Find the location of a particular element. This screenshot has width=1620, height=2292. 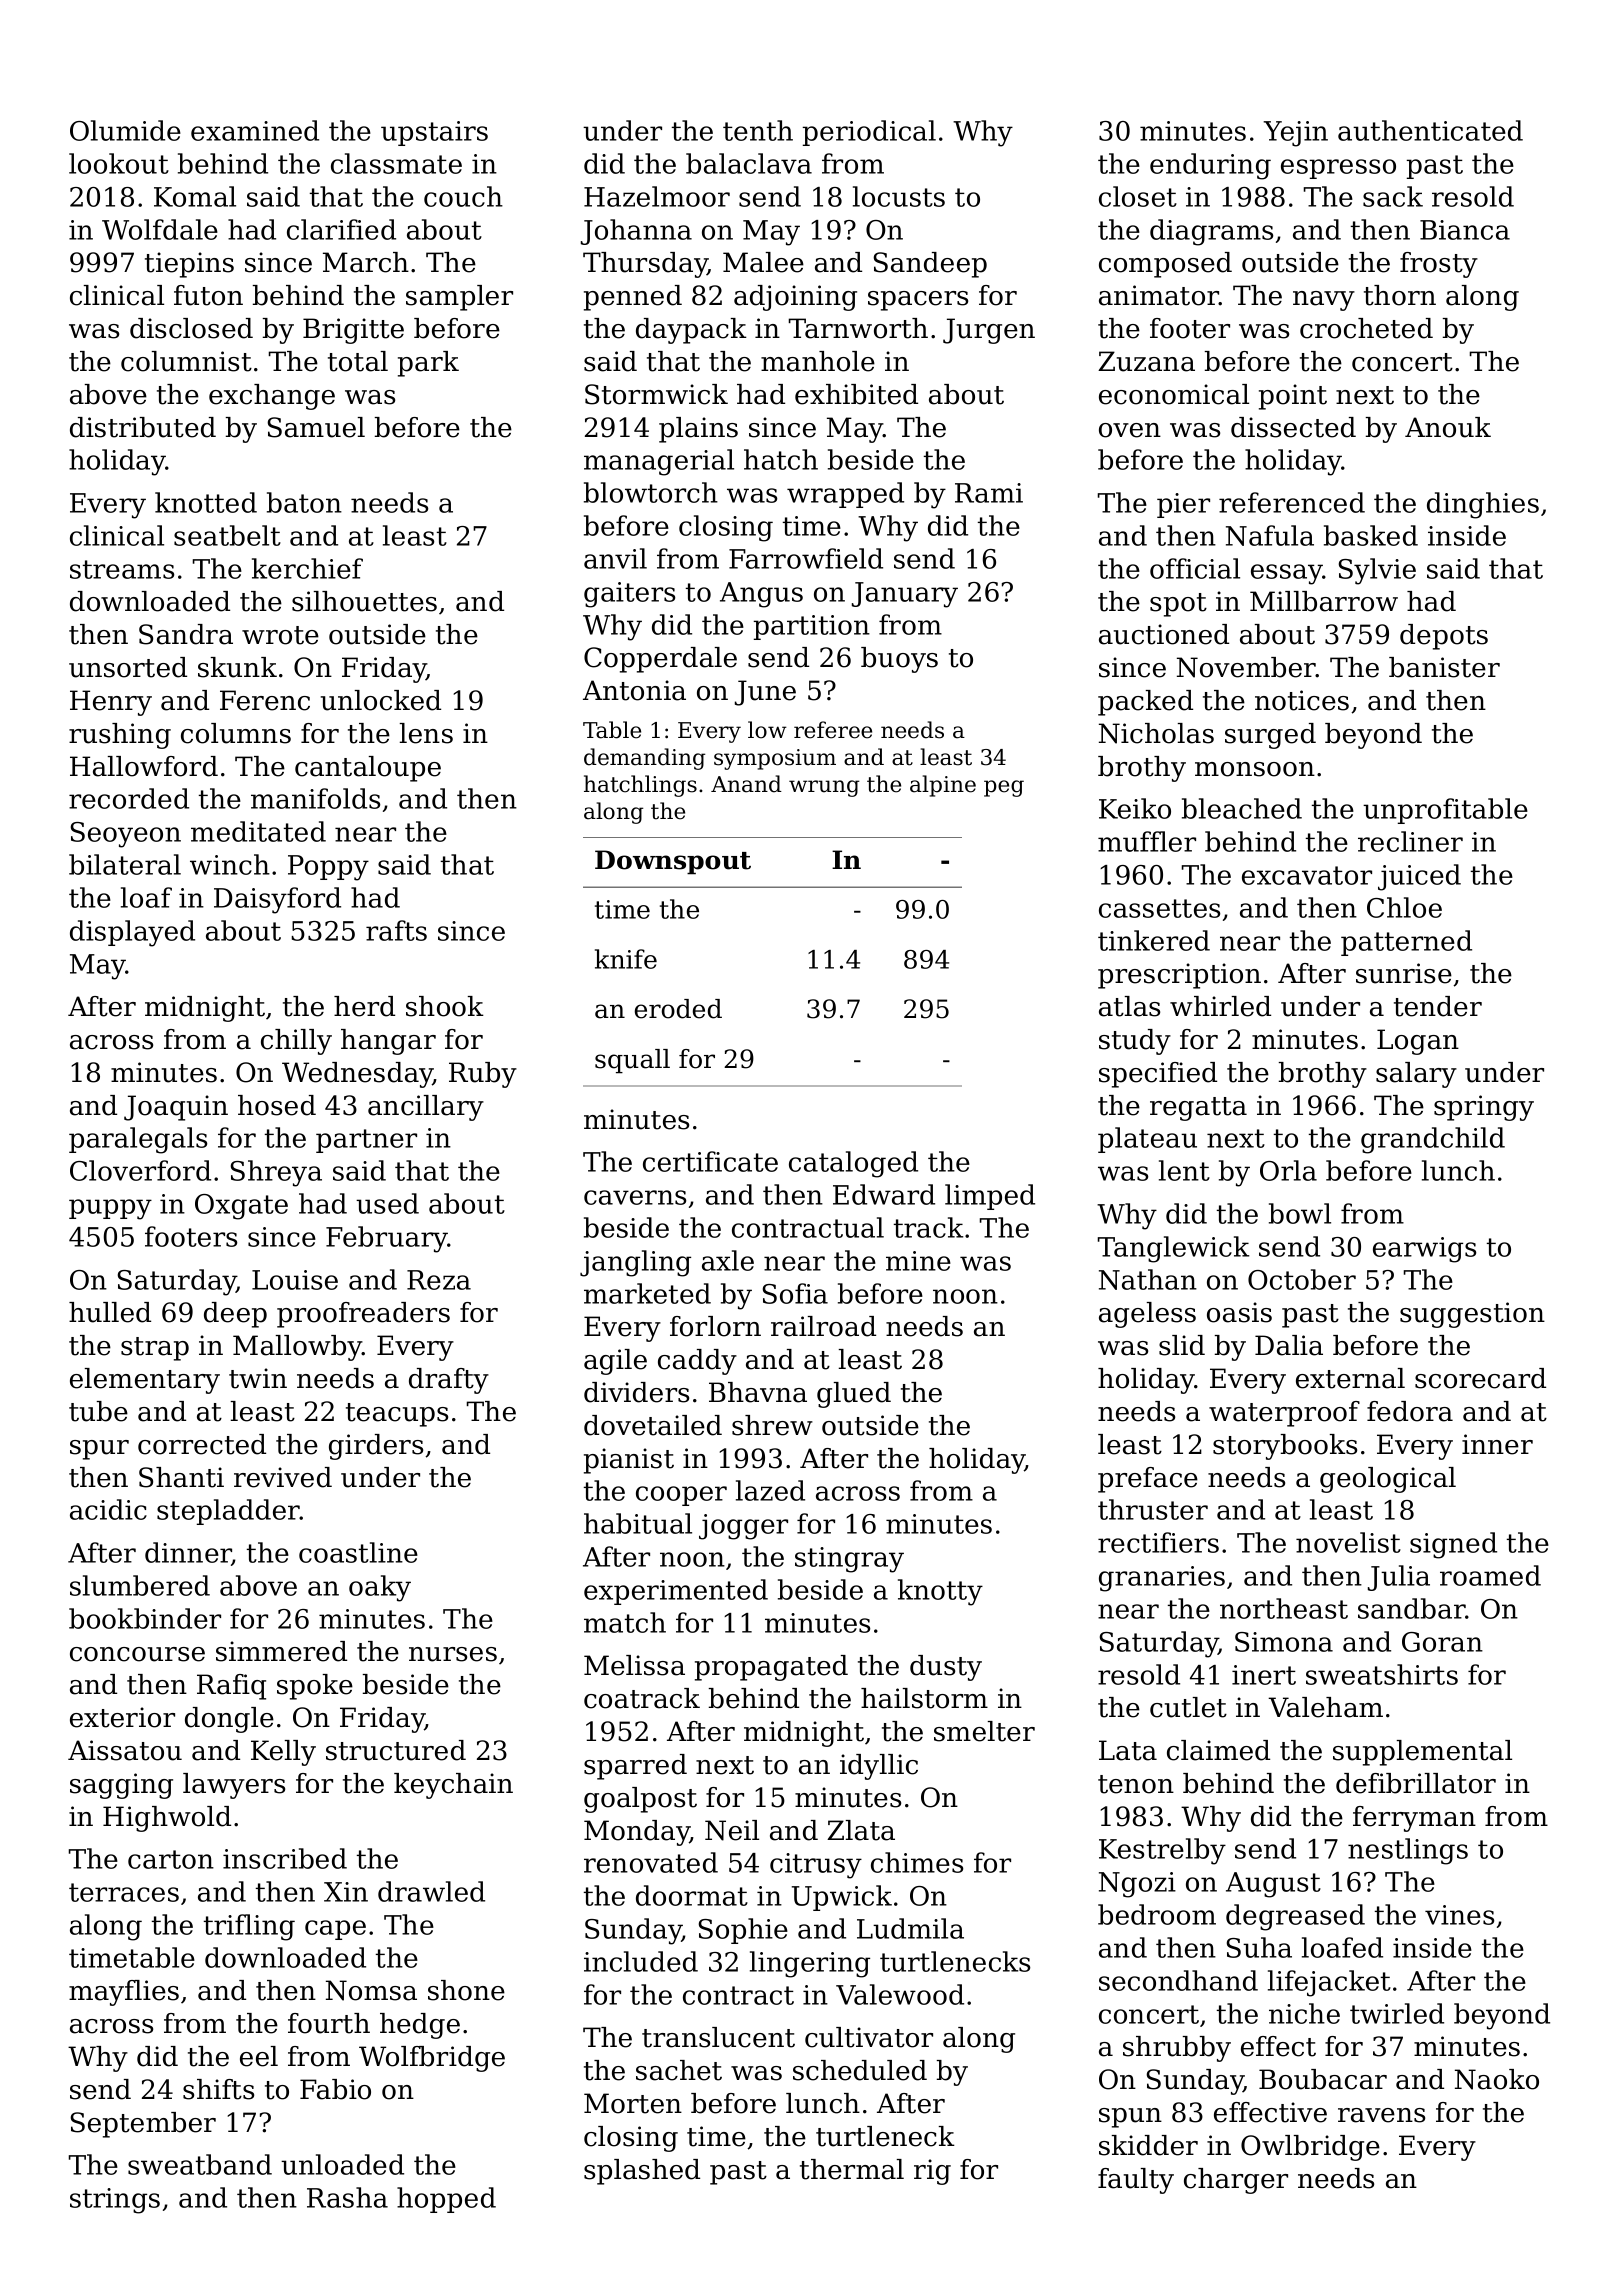

hopped is located at coordinates (446, 2200).
